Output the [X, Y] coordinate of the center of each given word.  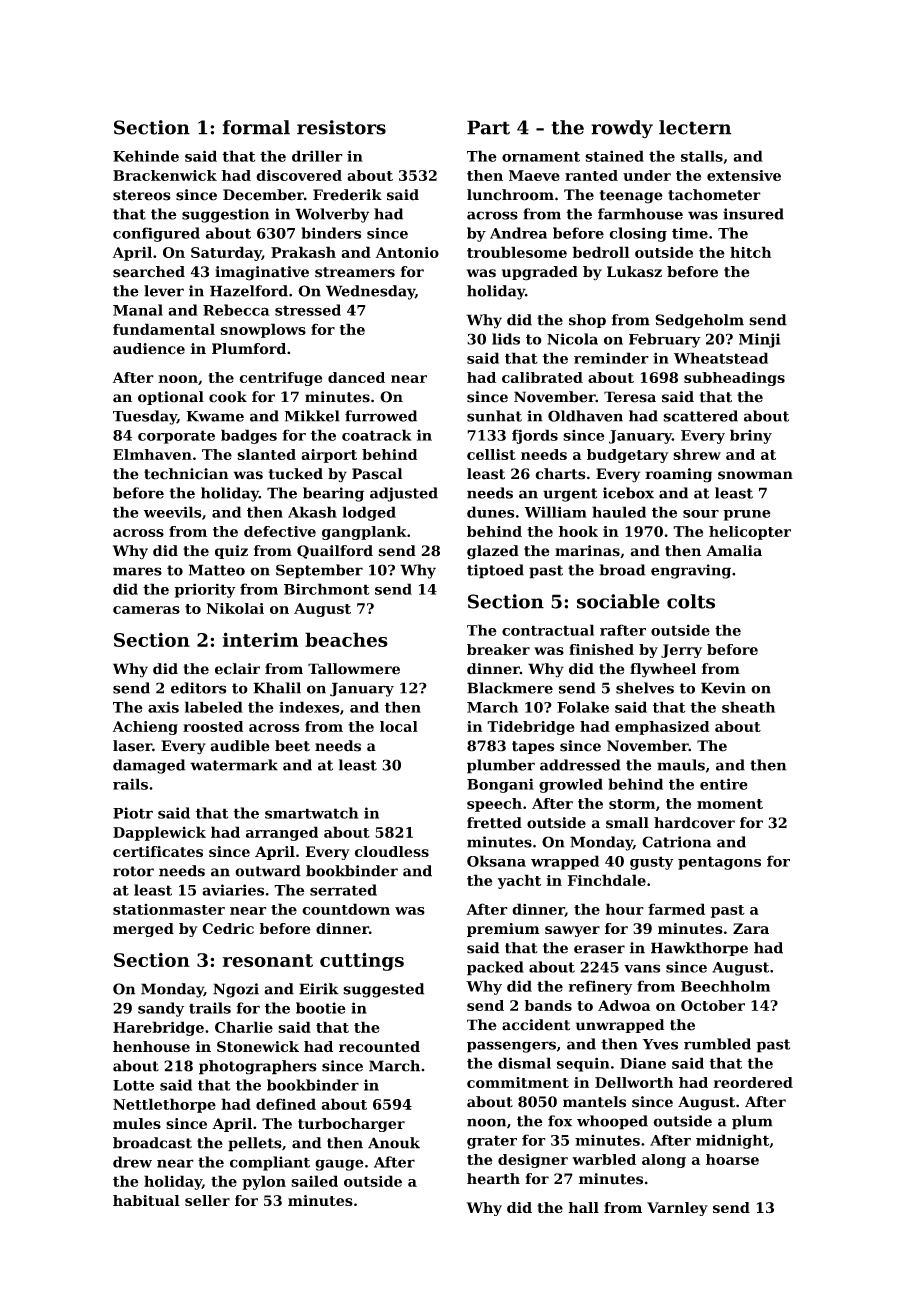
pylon [264, 1182]
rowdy [622, 129]
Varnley [677, 1209]
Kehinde [146, 156]
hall [583, 1207]
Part [488, 127]
